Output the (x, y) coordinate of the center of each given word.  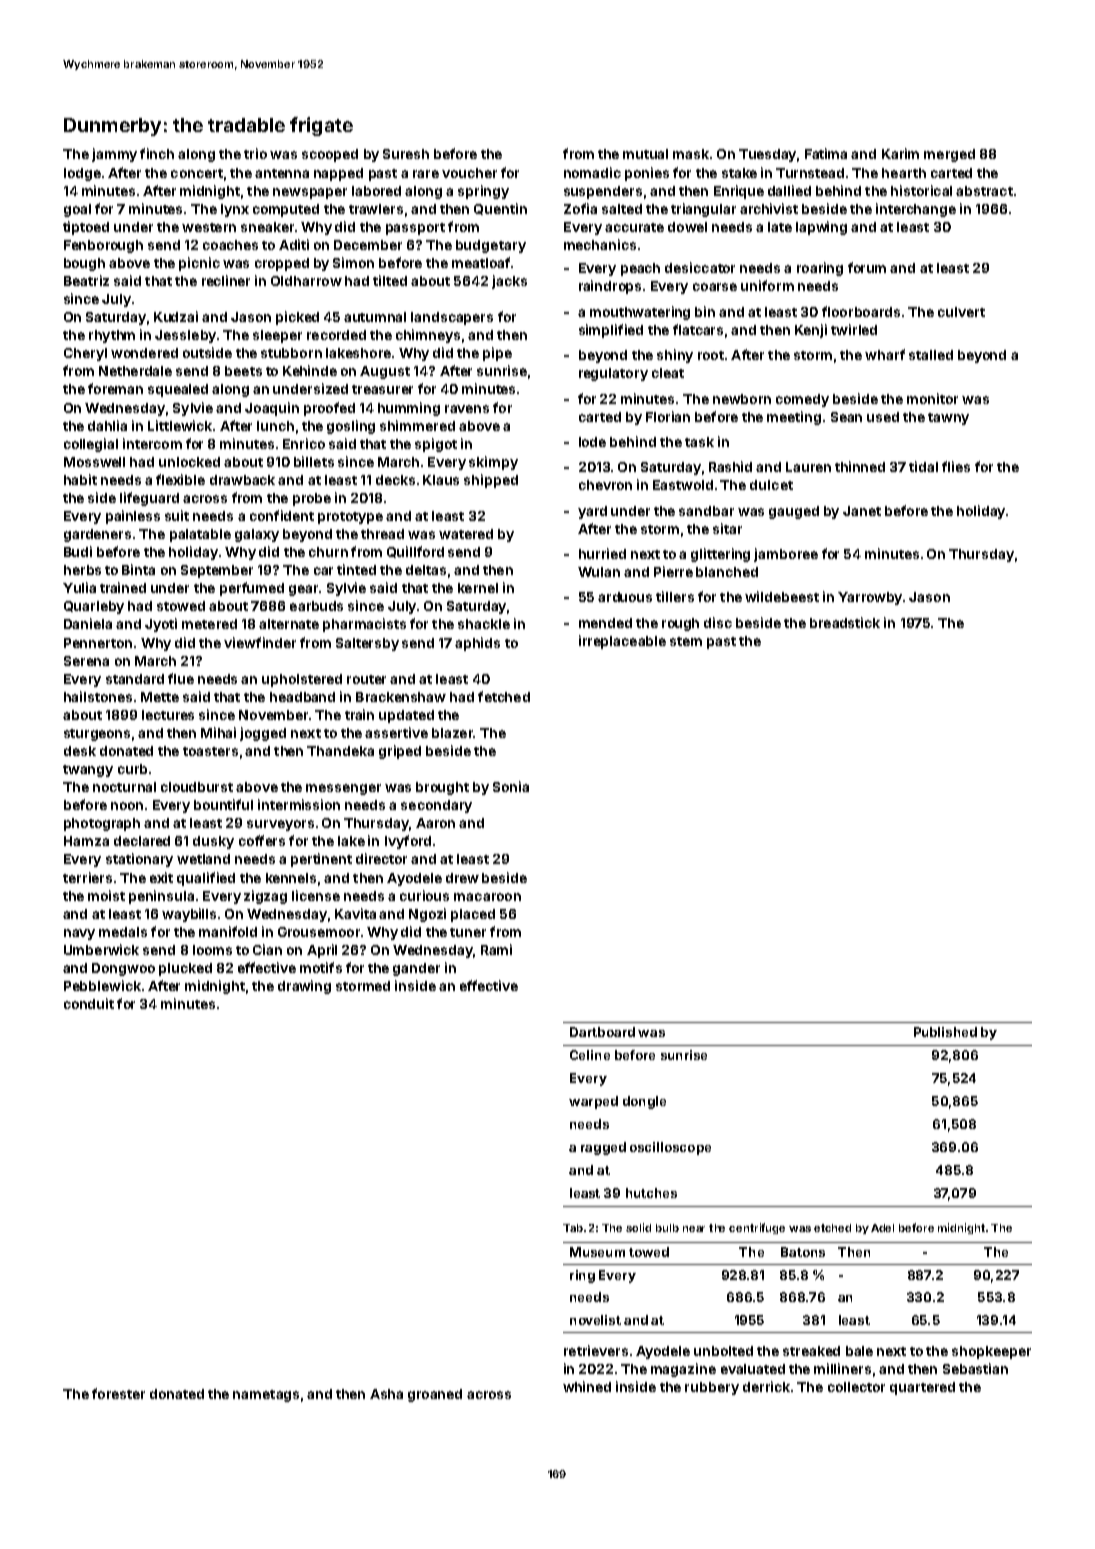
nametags (266, 1396)
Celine (590, 1055)
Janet (862, 511)
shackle (484, 624)
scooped (330, 155)
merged (949, 155)
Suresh (406, 154)
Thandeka (340, 751)
